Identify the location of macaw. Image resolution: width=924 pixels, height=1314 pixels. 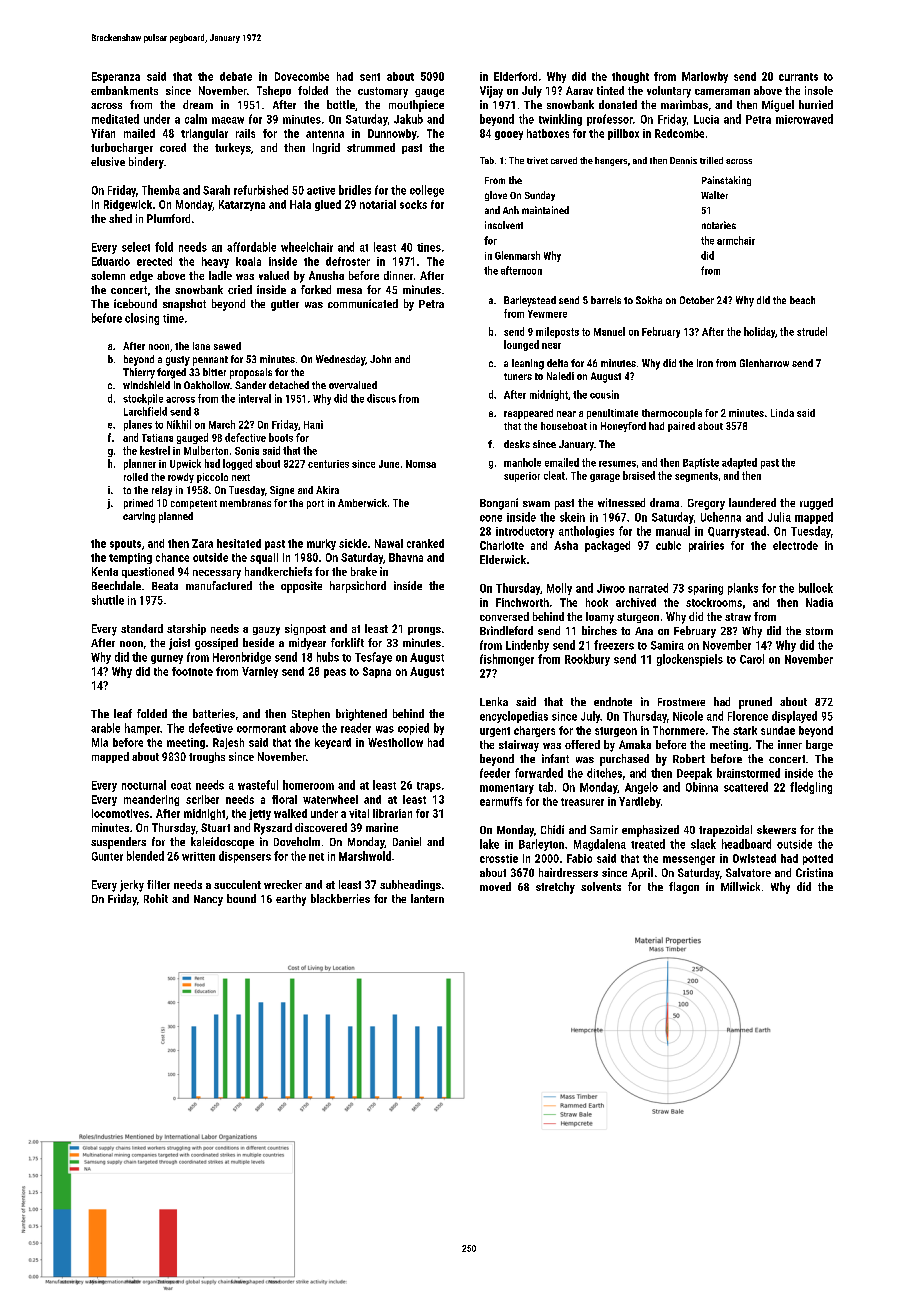
(228, 120).
